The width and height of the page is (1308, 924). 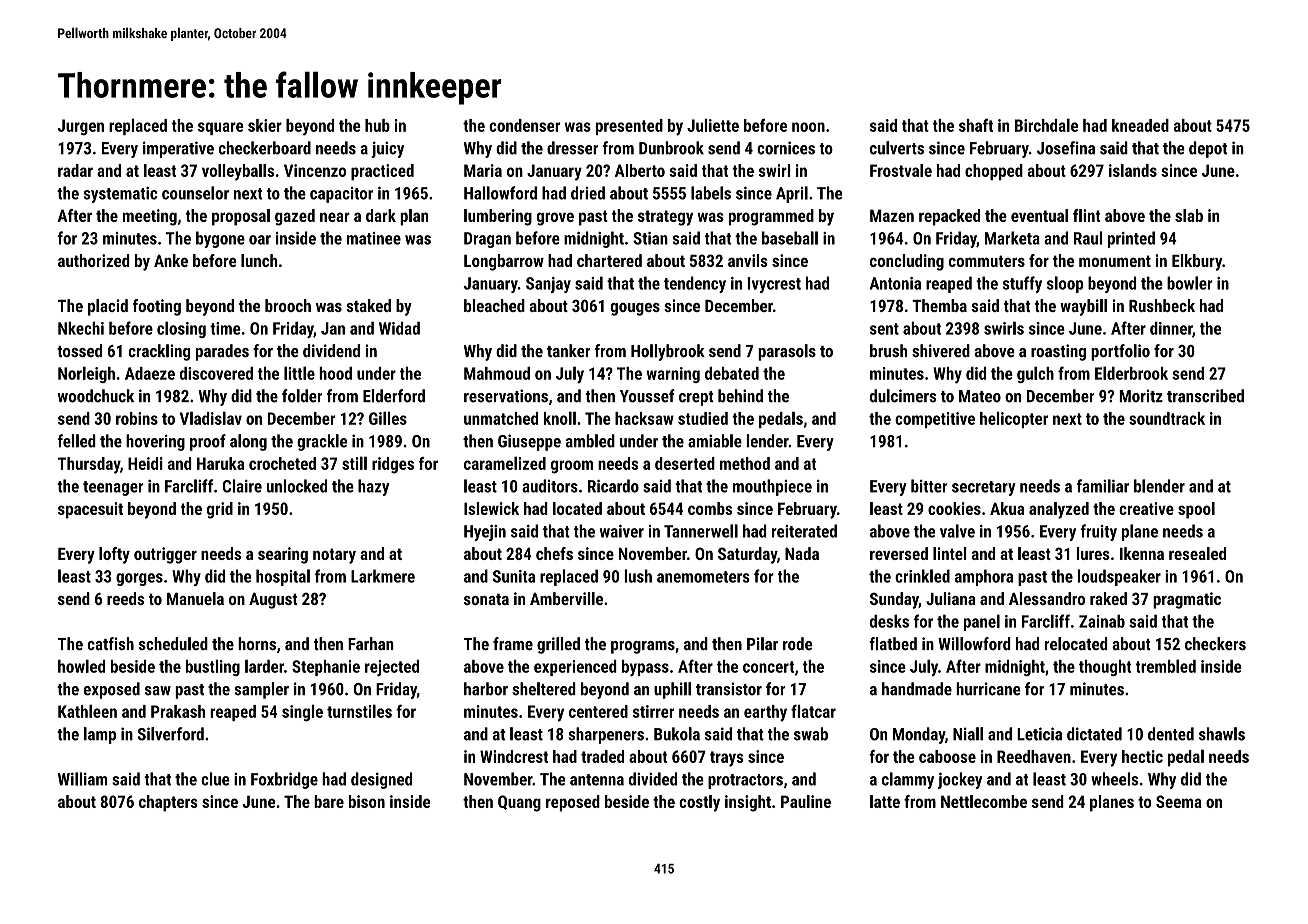 What do you see at coordinates (168, 803) in the page?
I see `chapters` at bounding box center [168, 803].
